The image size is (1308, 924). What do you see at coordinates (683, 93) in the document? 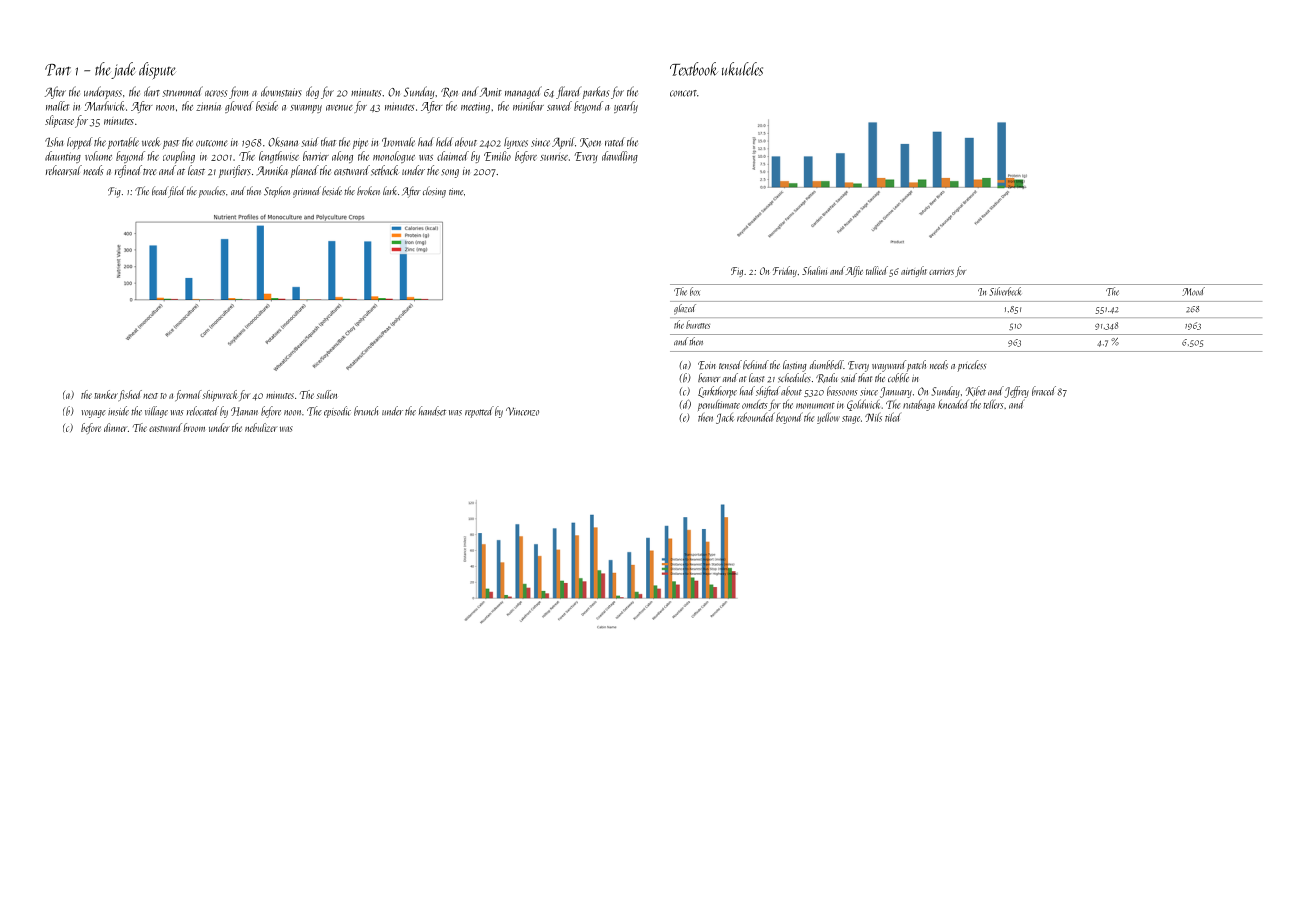
I see `concert` at bounding box center [683, 93].
